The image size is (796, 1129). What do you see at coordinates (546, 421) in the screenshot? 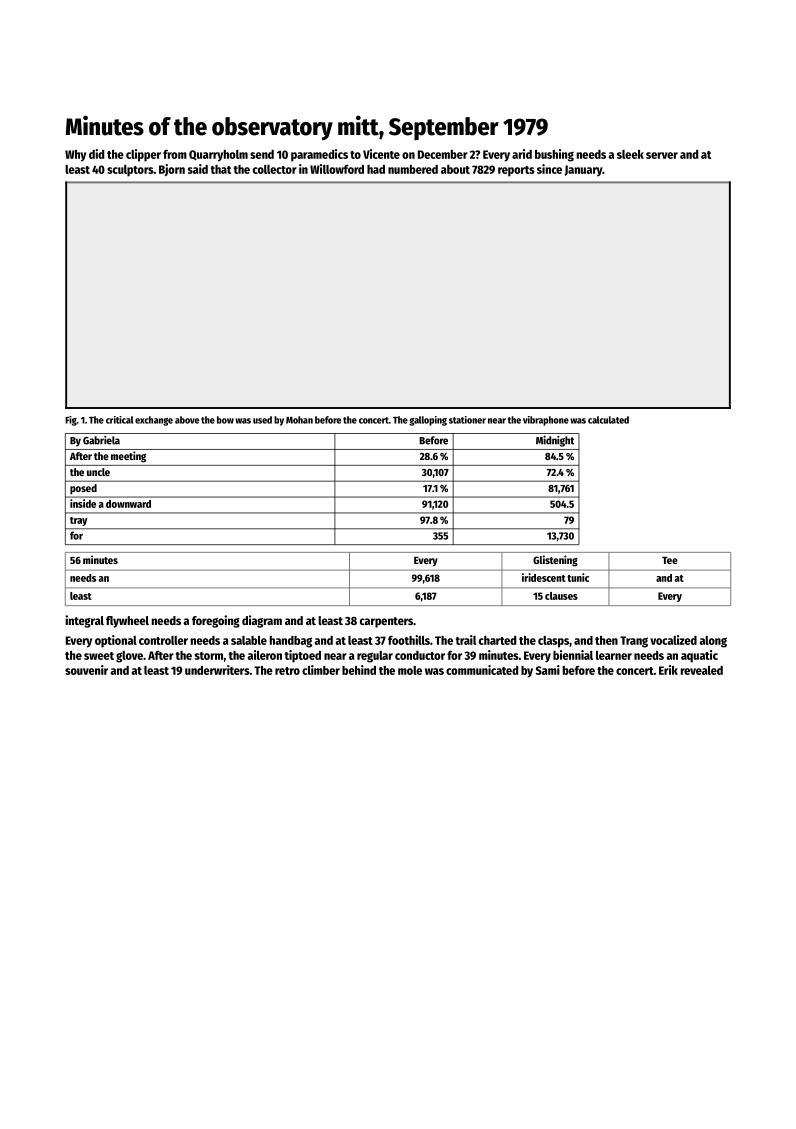
I see `vibraphone` at bounding box center [546, 421].
